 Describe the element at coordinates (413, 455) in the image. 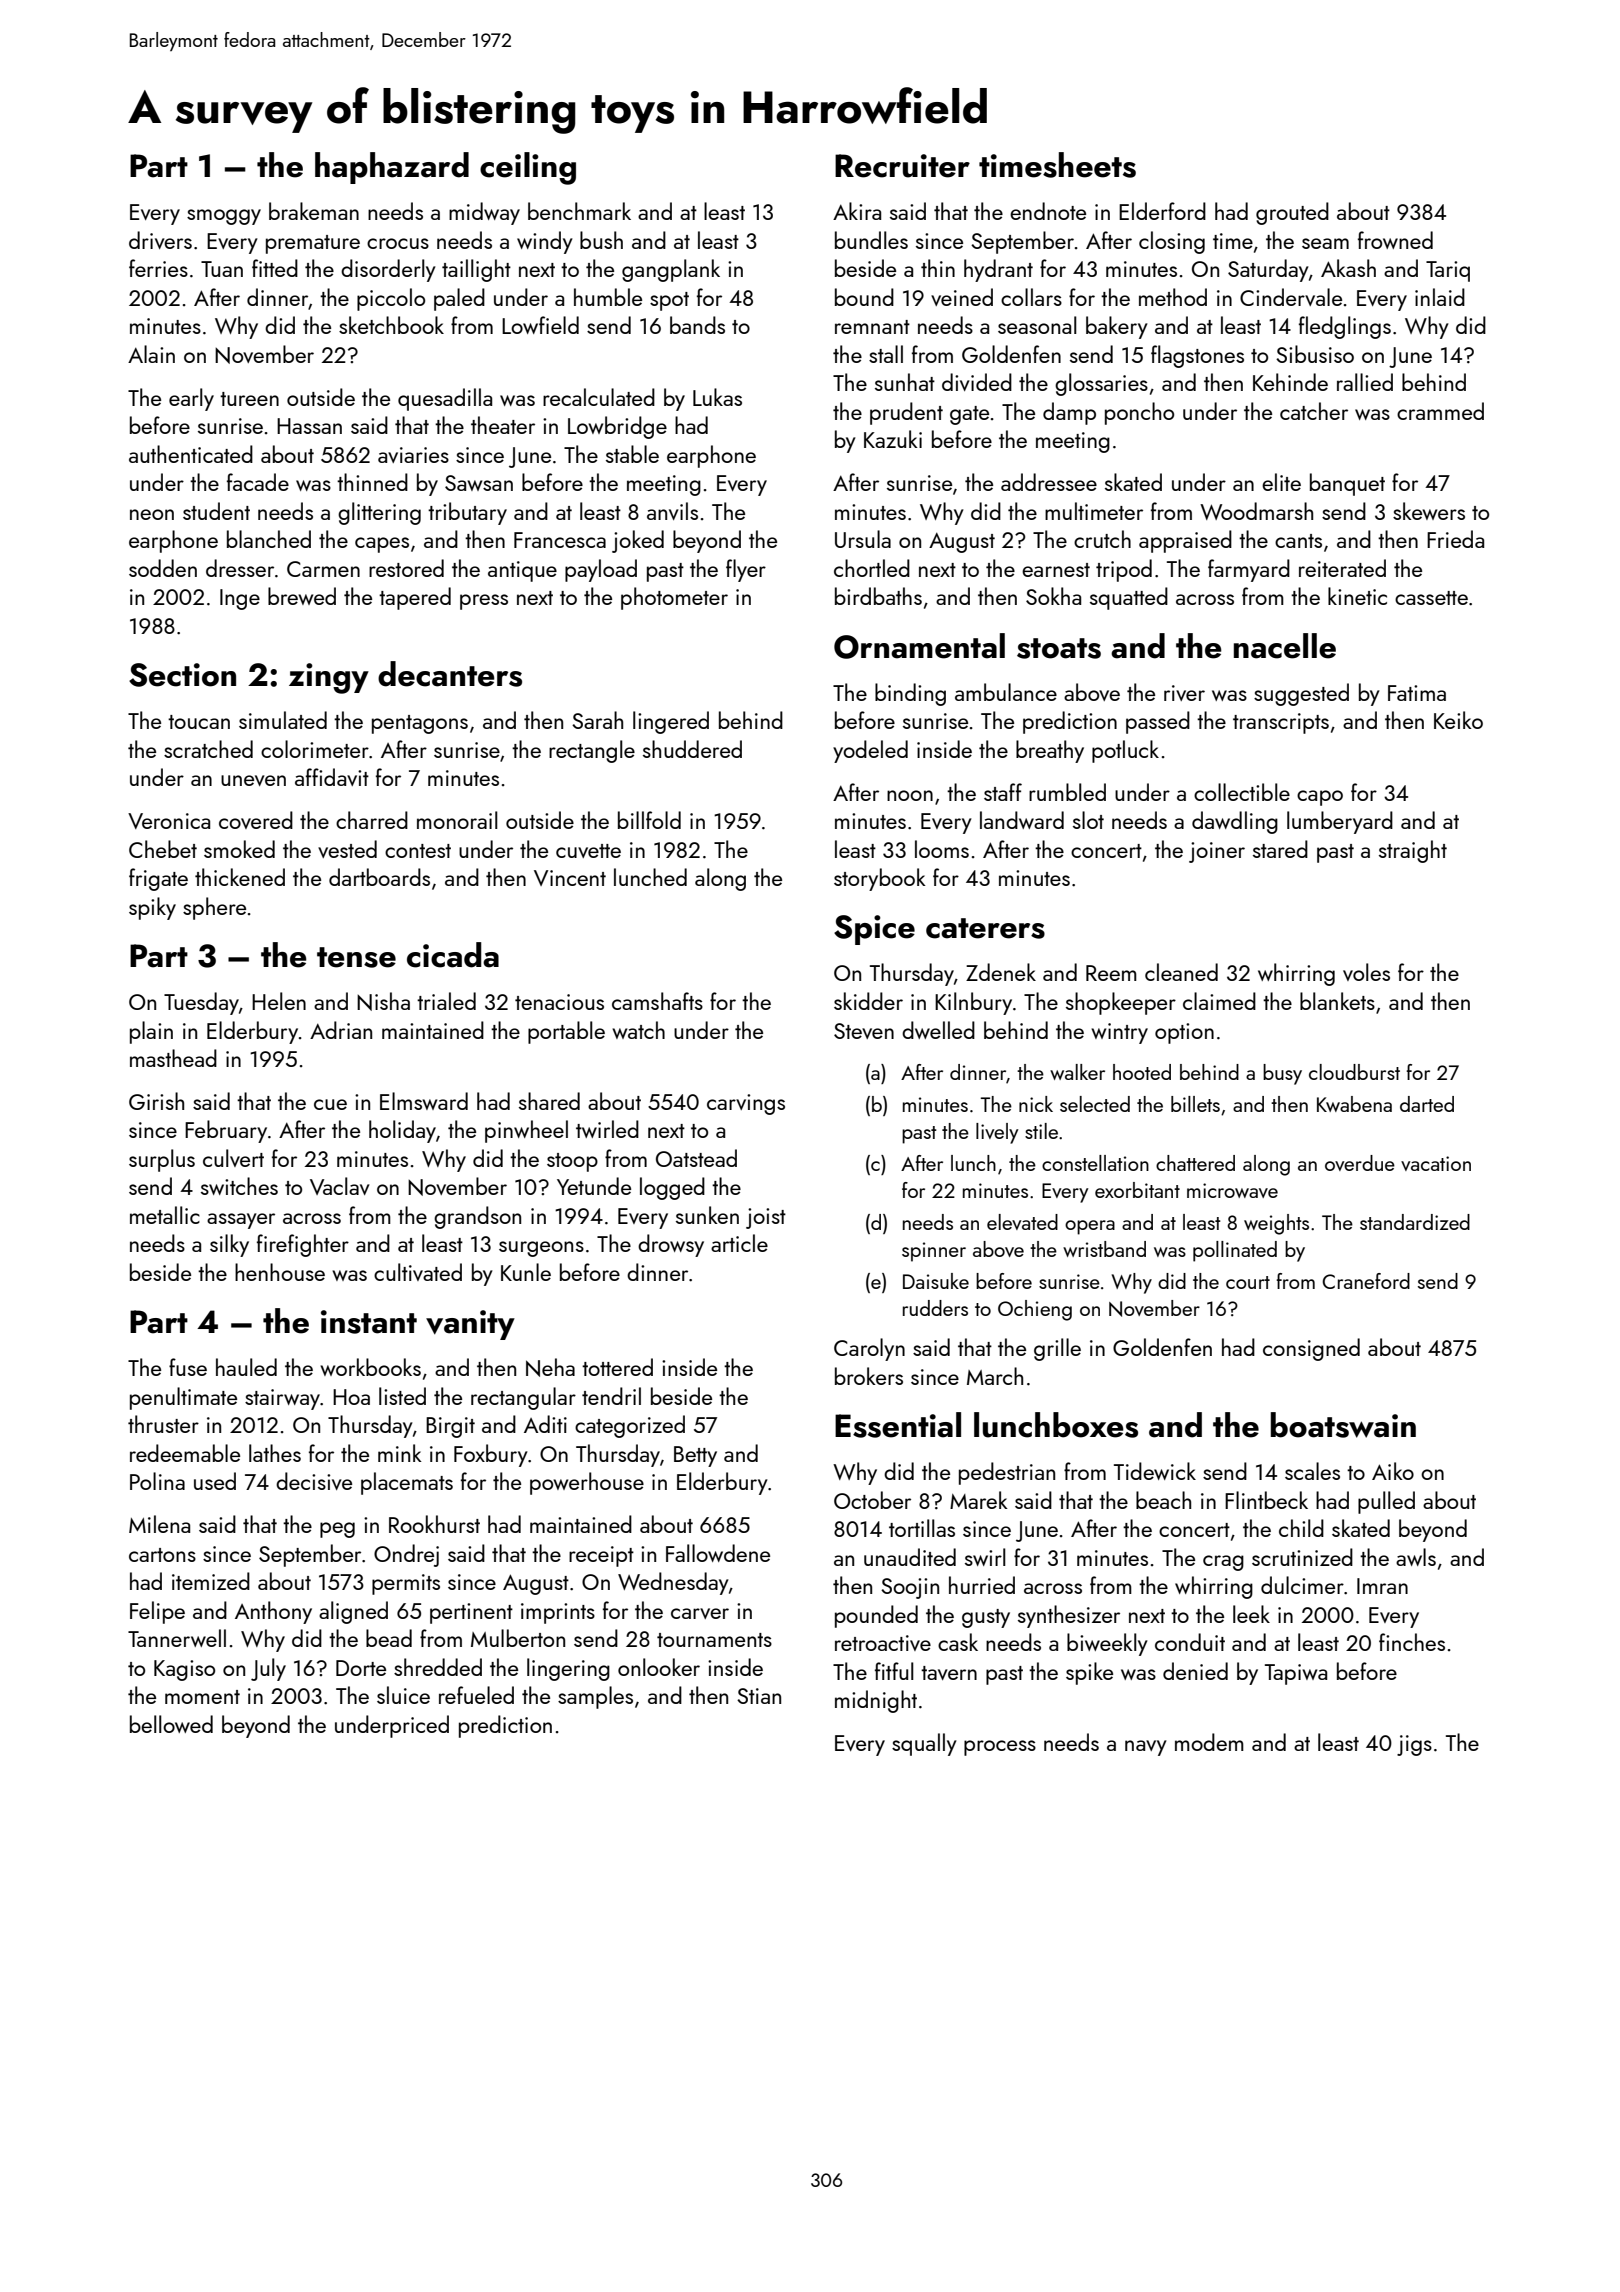

I see `aviaries` at that location.
